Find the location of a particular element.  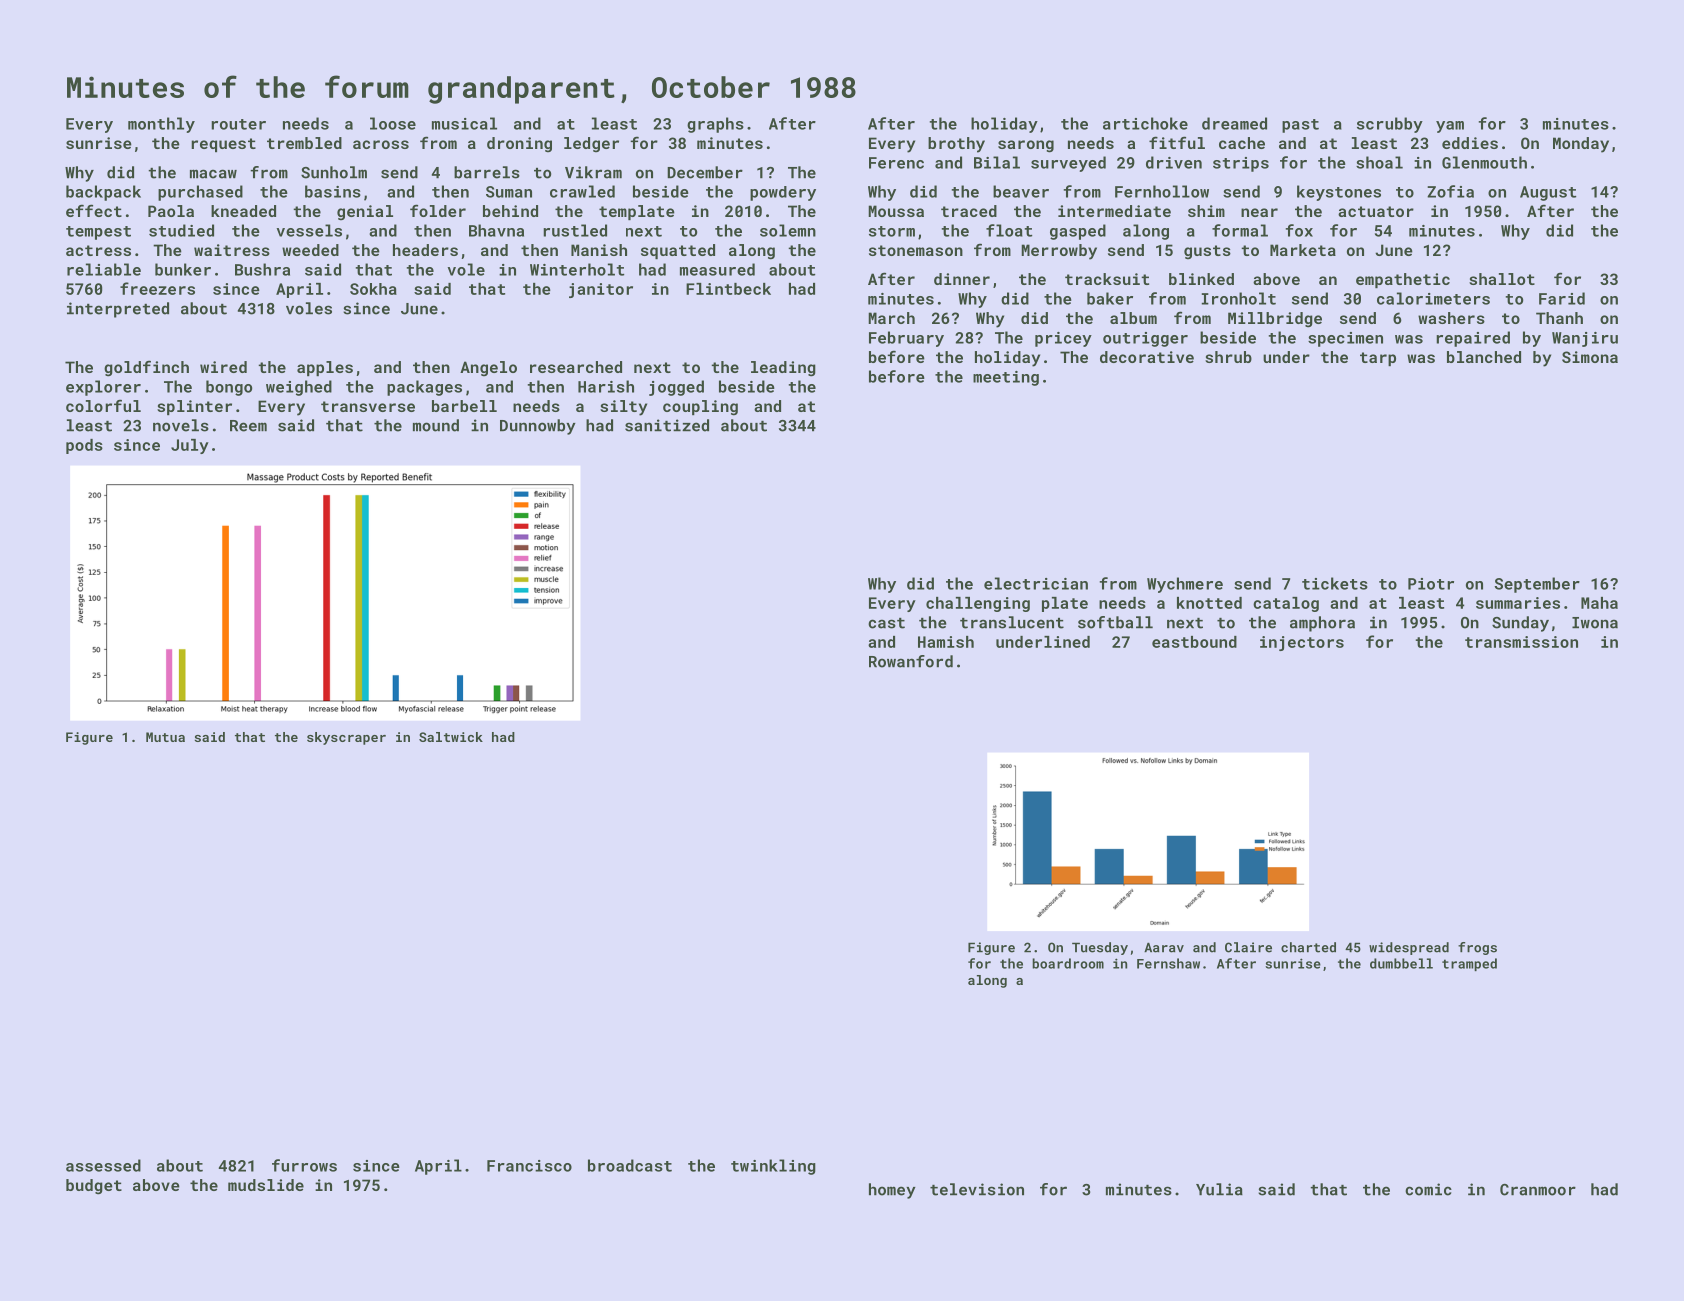

coupling is located at coordinates (700, 408).
